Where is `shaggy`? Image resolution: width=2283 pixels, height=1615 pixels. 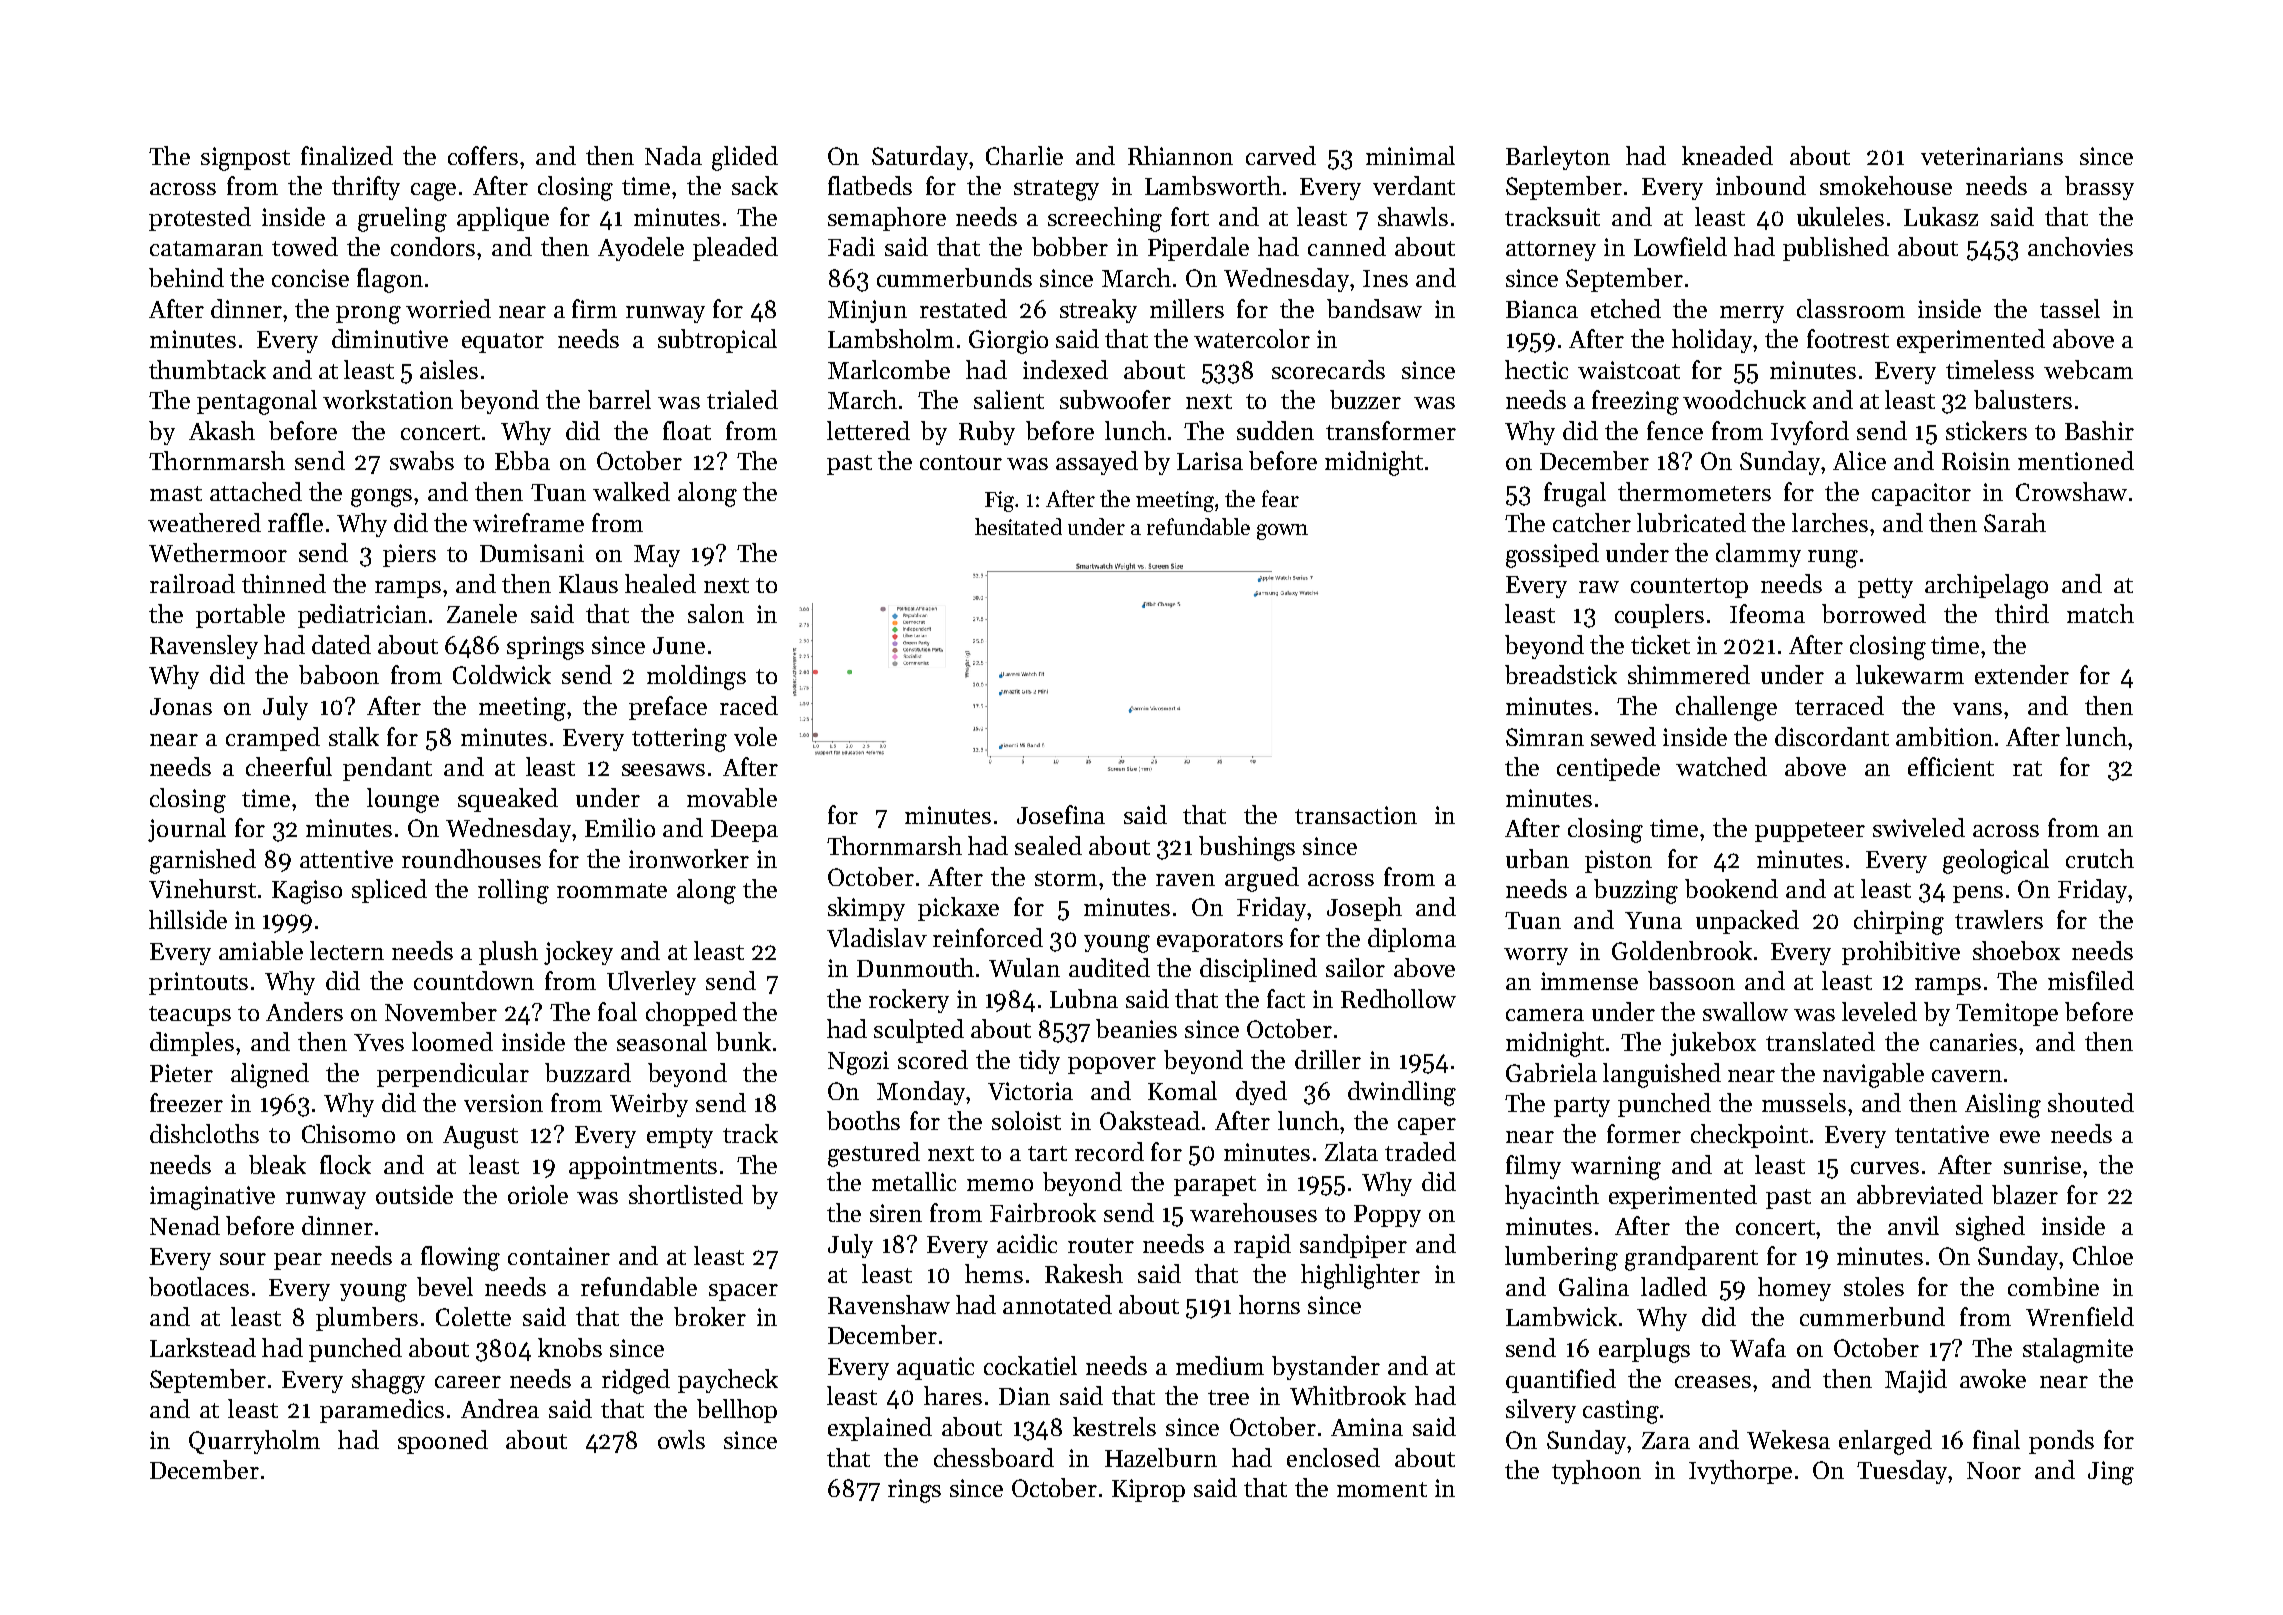
shaggy is located at coordinates (388, 1381).
